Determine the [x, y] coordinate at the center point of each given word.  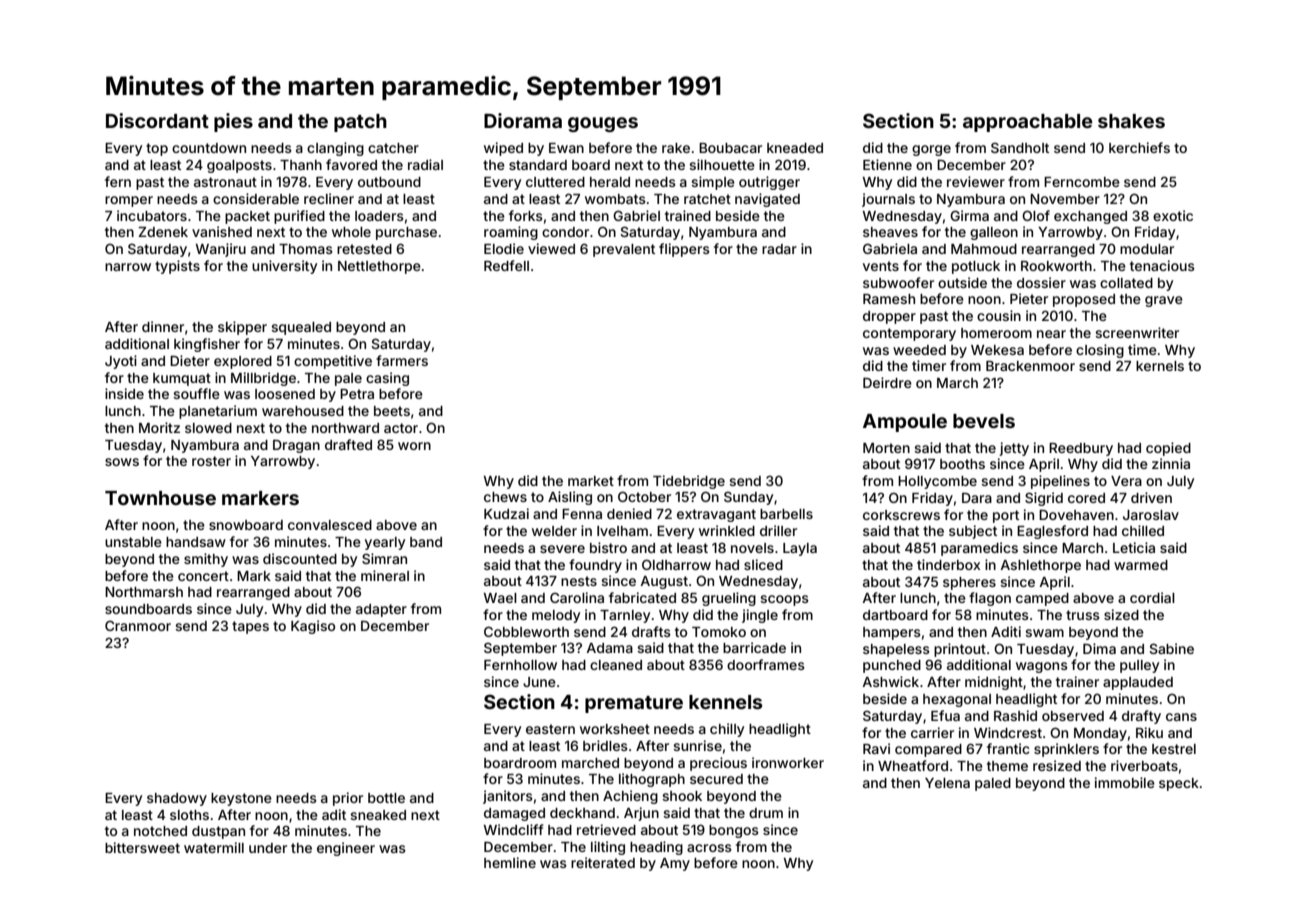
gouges [603, 124]
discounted [300, 558]
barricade [754, 647]
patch [360, 123]
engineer [346, 849]
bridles [605, 745]
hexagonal [957, 700]
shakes [1131, 121]
